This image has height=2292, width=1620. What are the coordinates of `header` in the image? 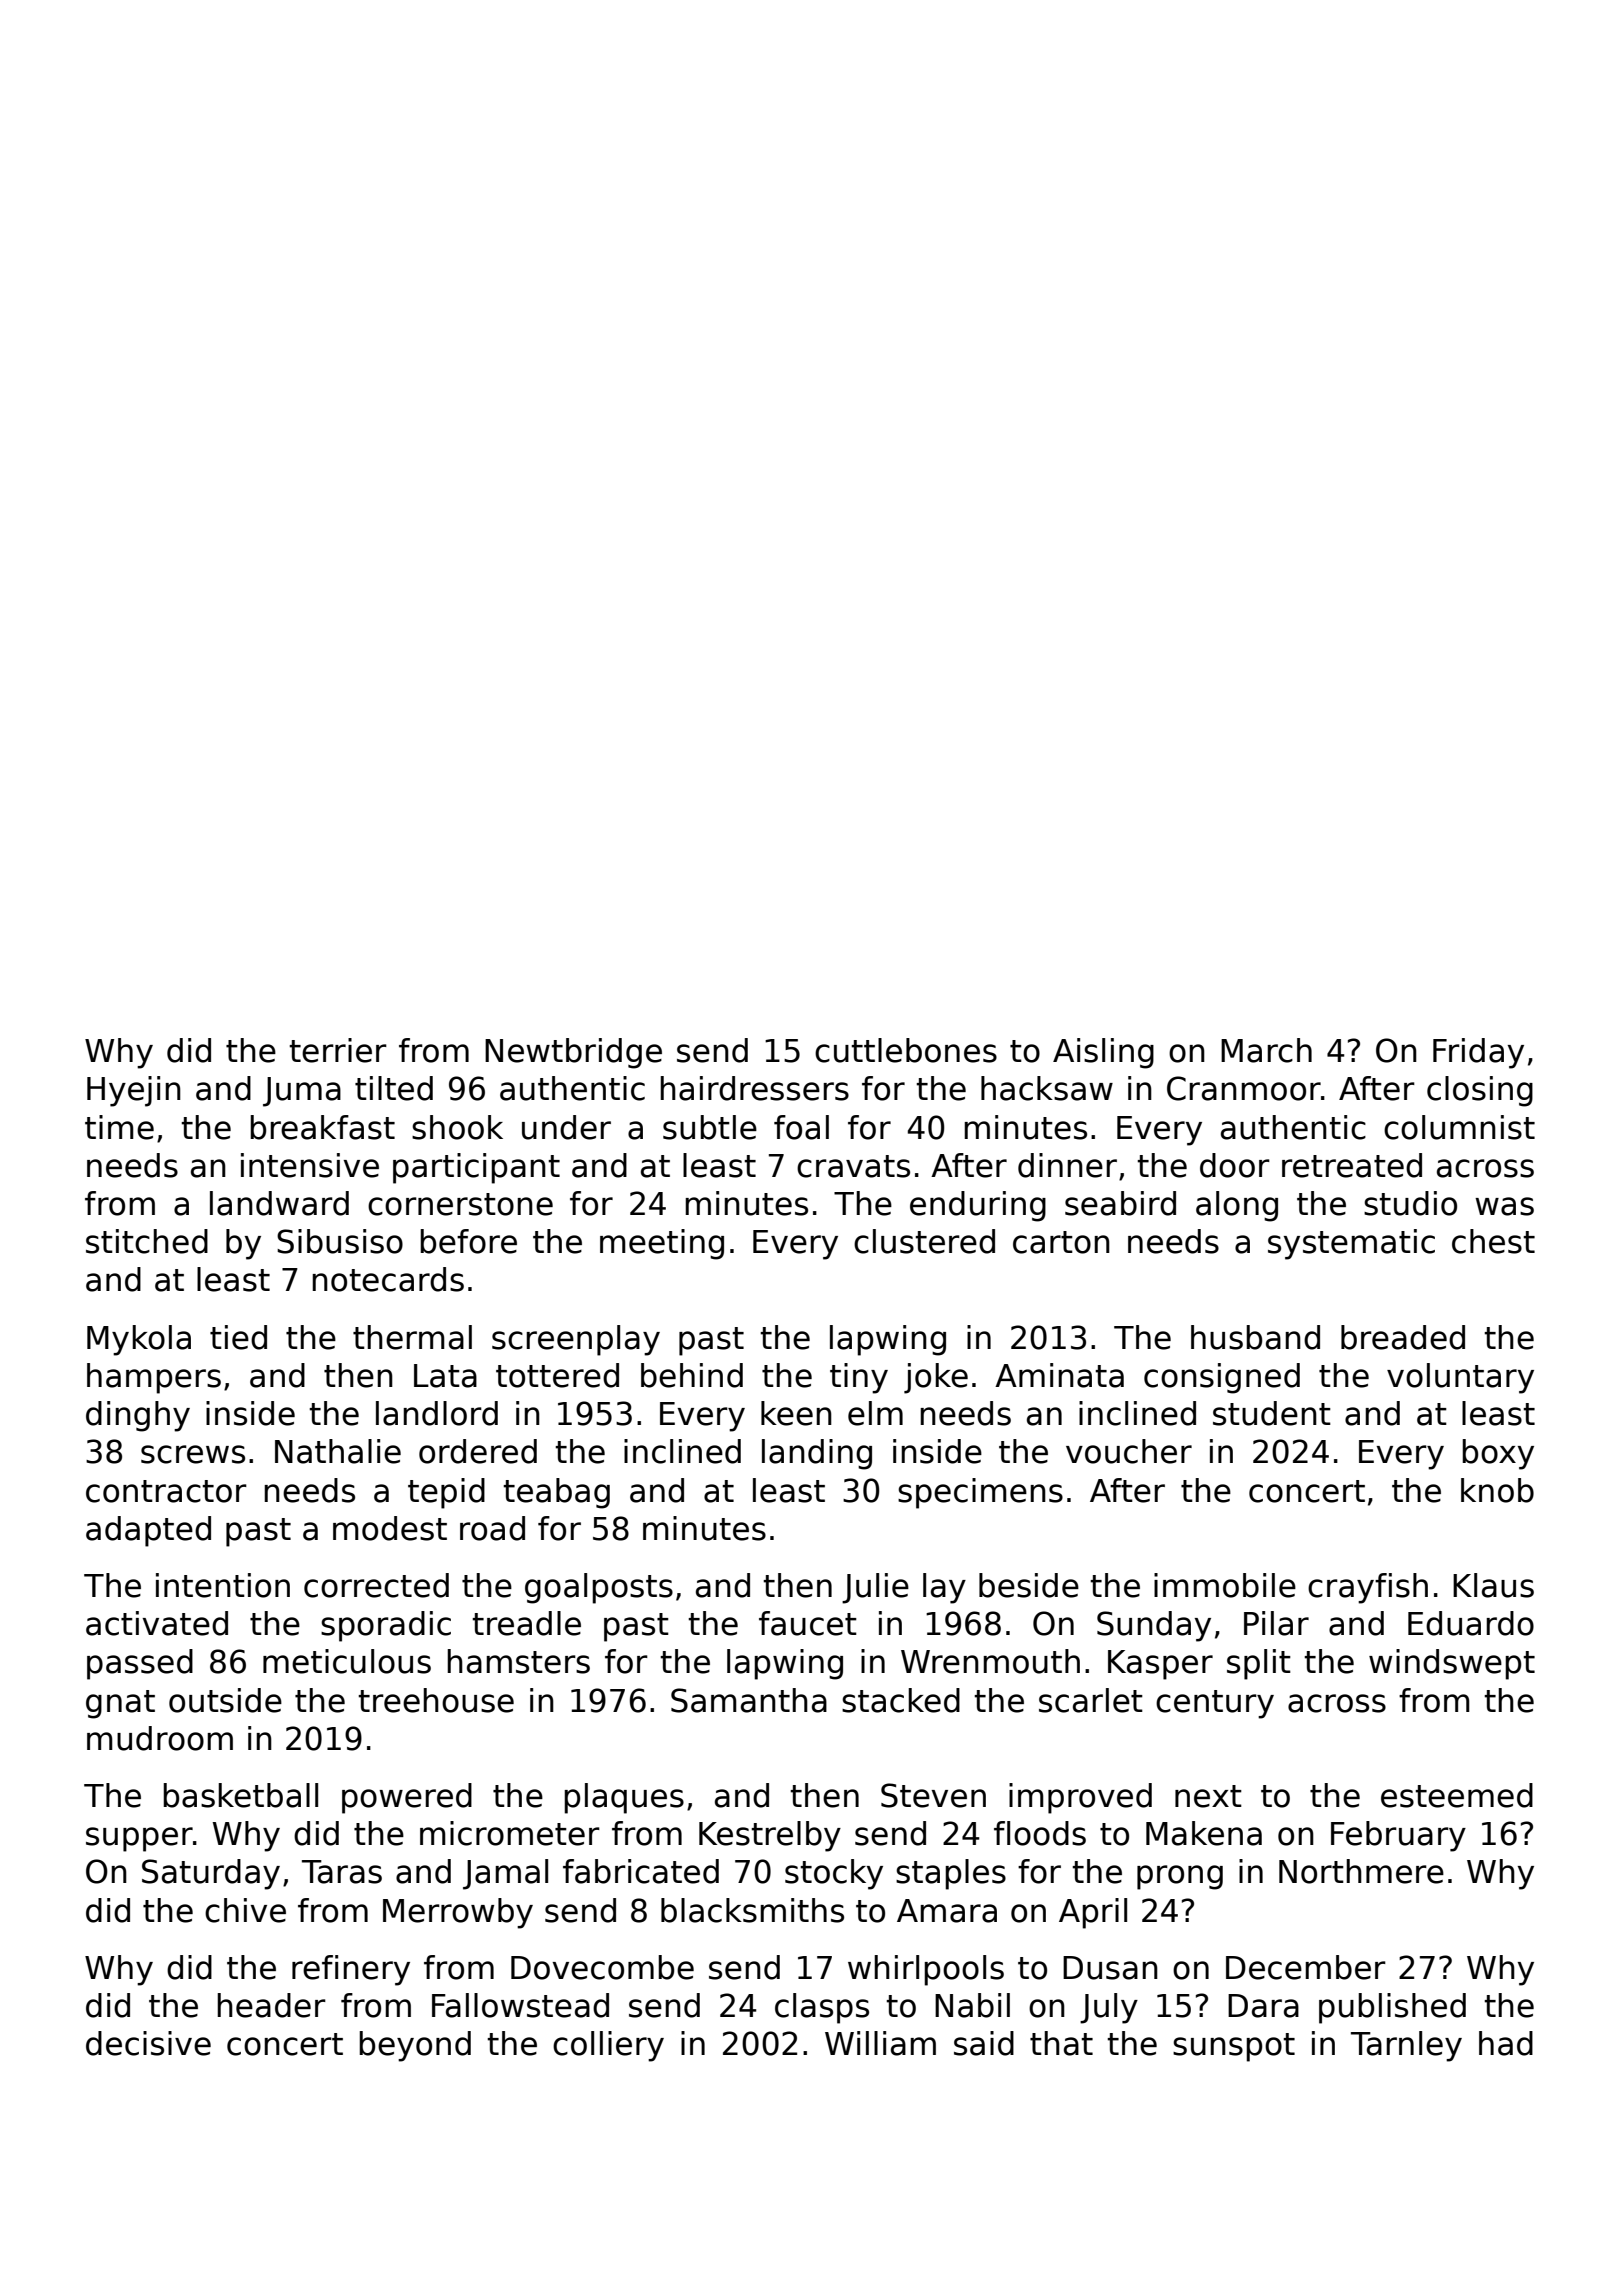 It's located at (271, 2005).
